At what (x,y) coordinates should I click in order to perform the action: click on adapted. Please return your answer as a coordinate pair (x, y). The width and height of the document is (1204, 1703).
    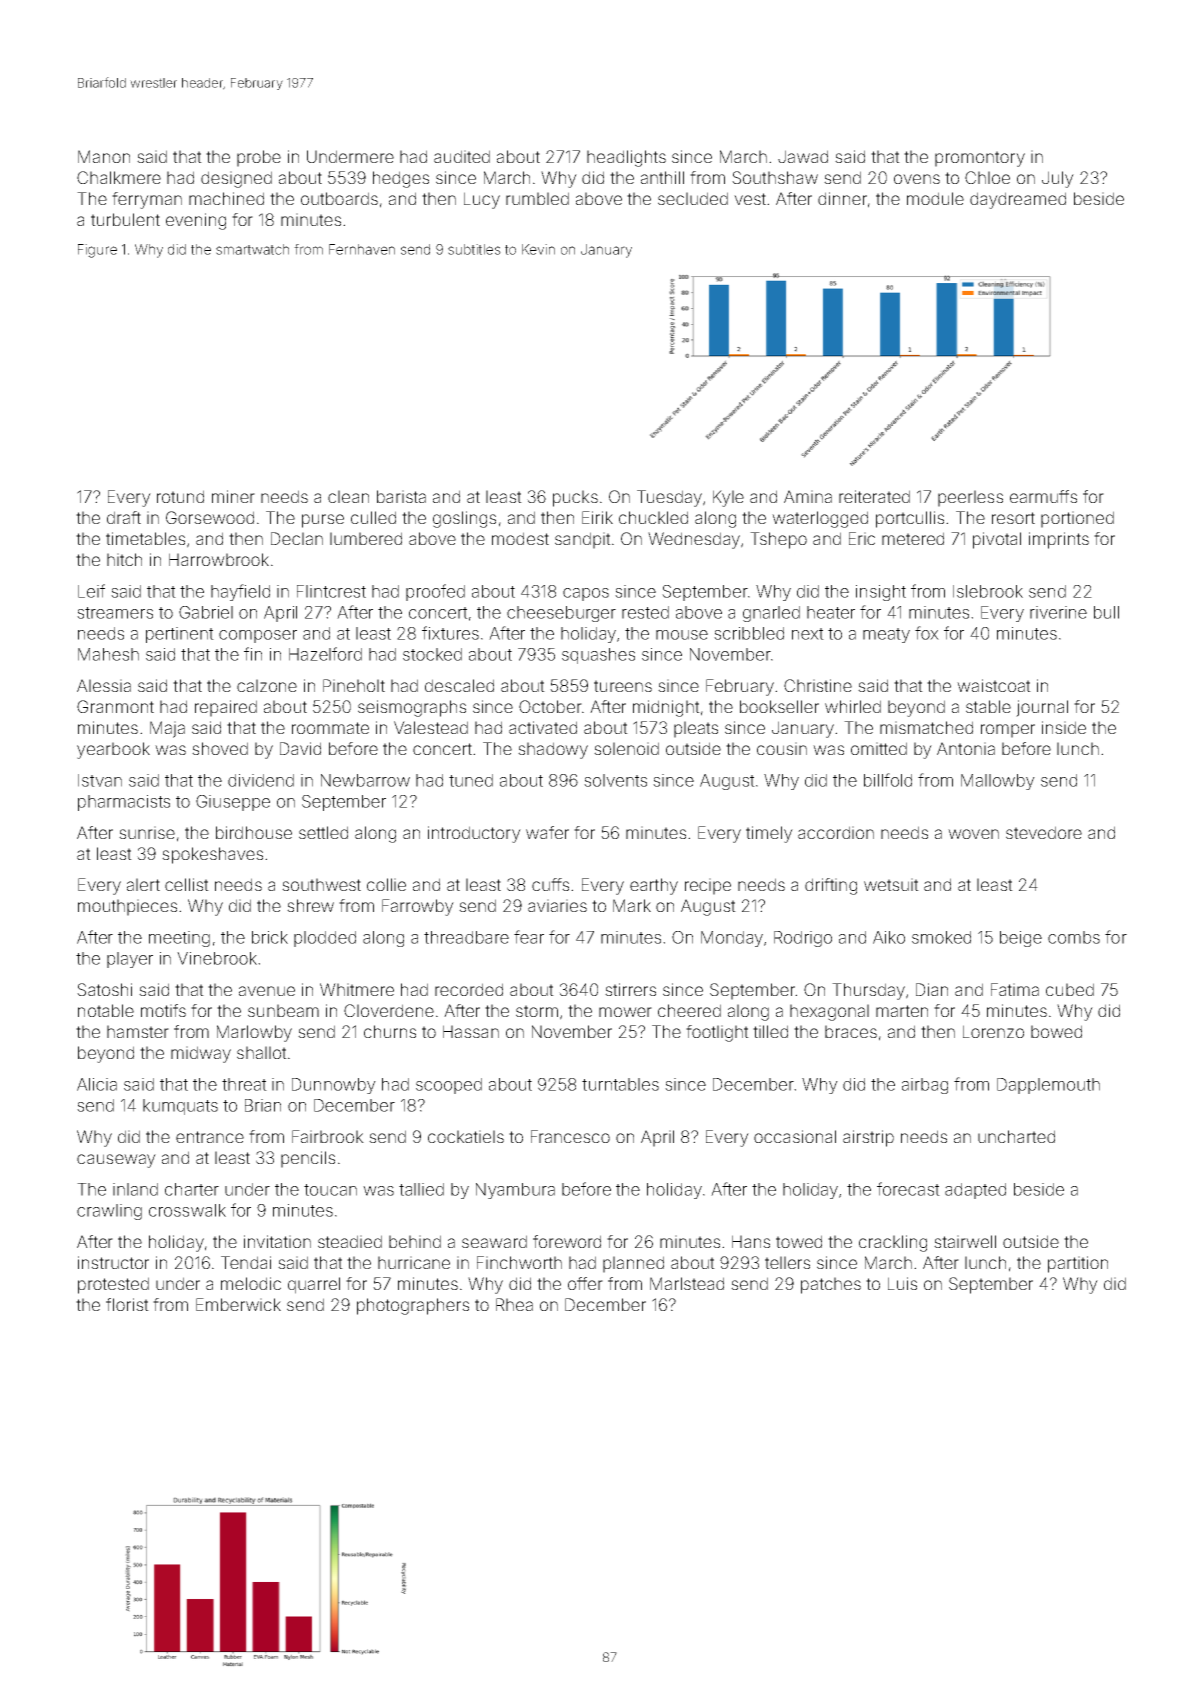
    Looking at the image, I should click on (975, 1191).
